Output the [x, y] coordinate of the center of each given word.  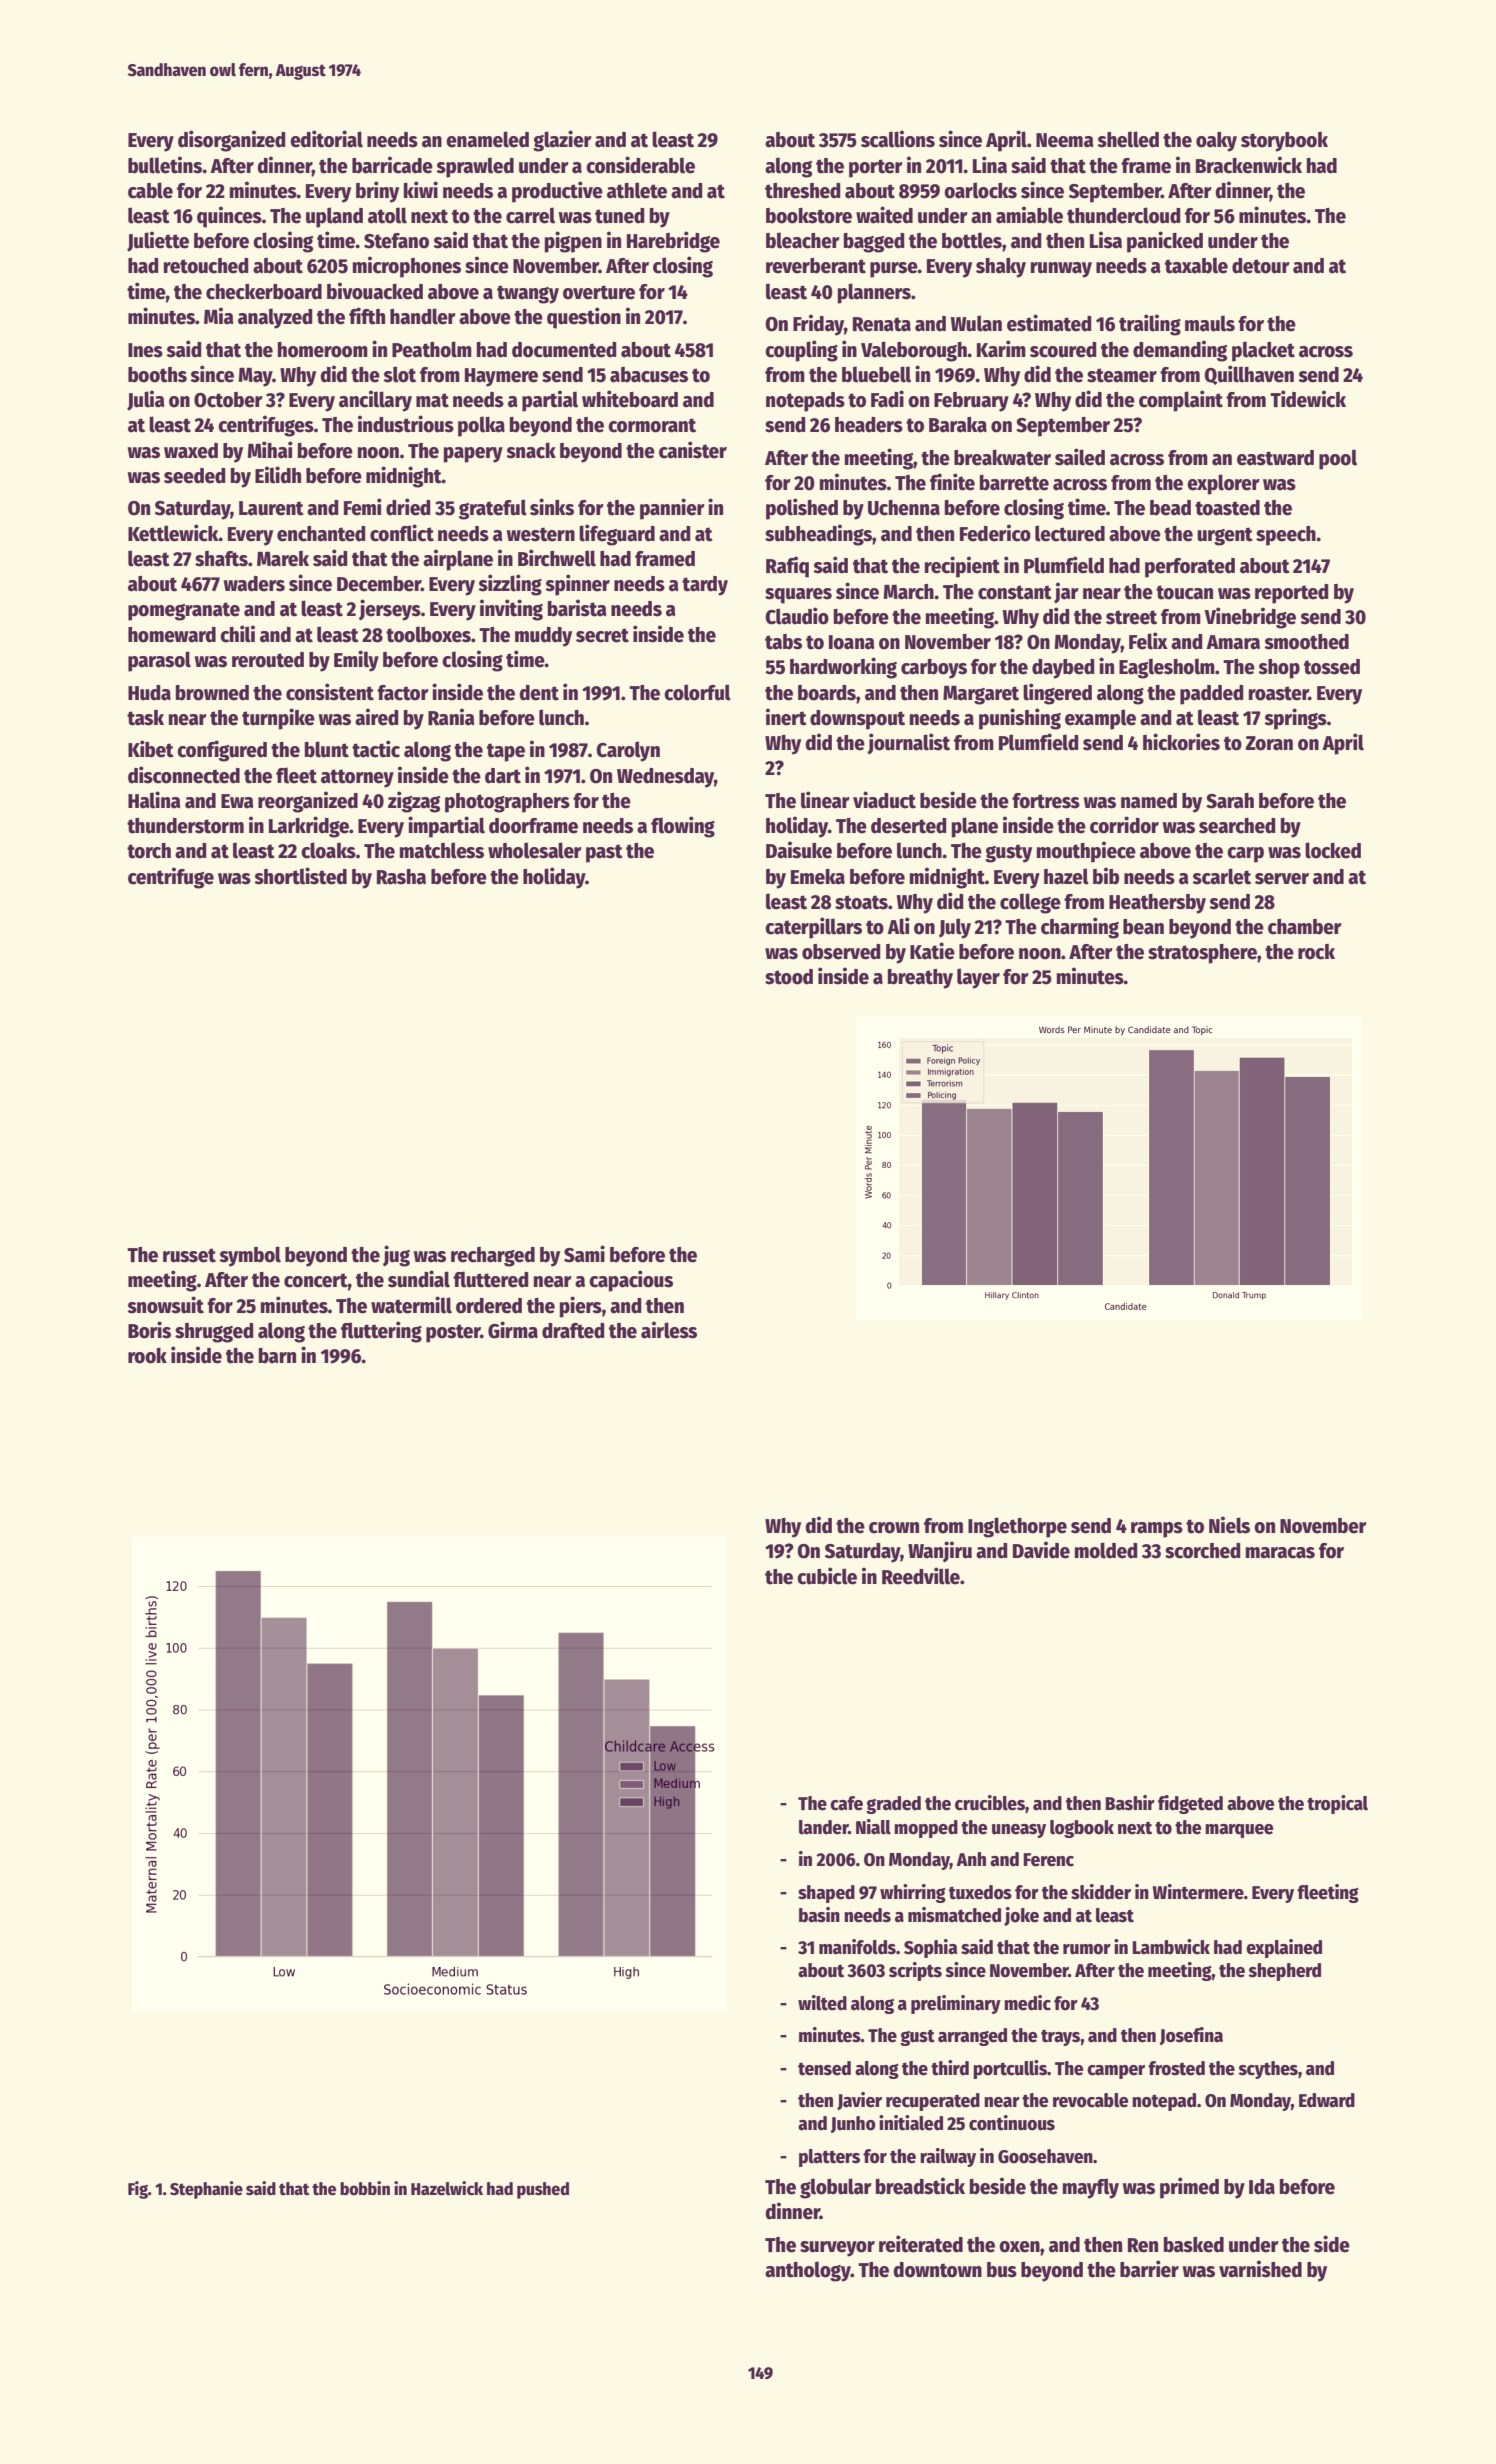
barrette [1014, 483]
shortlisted [300, 876]
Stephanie [206, 2190]
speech [1286, 536]
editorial [326, 139]
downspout [857, 720]
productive [557, 192]
